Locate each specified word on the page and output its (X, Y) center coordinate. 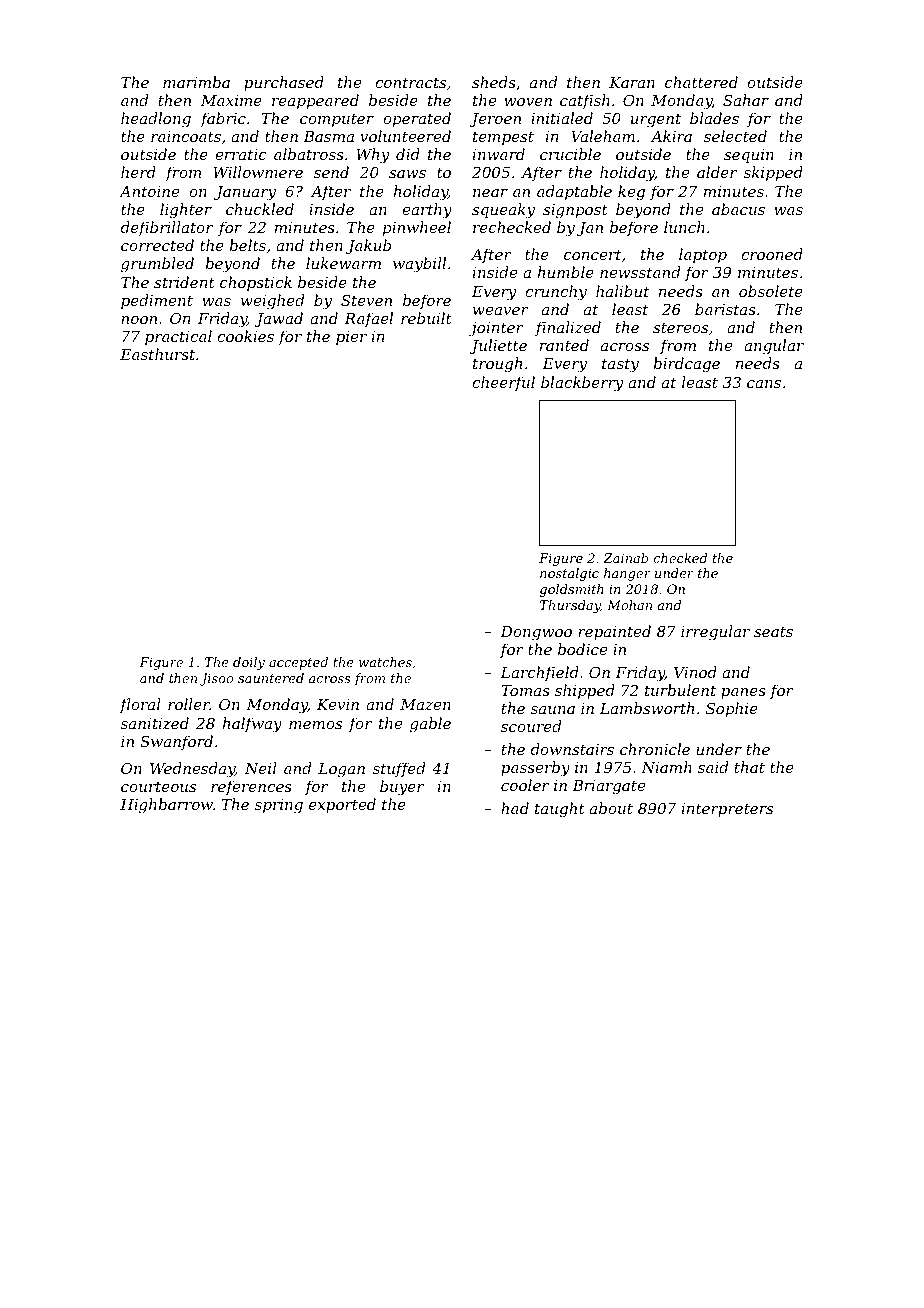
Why (373, 156)
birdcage (686, 365)
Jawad (278, 319)
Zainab (625, 558)
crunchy (556, 293)
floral (140, 705)
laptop (703, 255)
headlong (156, 120)
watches (385, 662)
